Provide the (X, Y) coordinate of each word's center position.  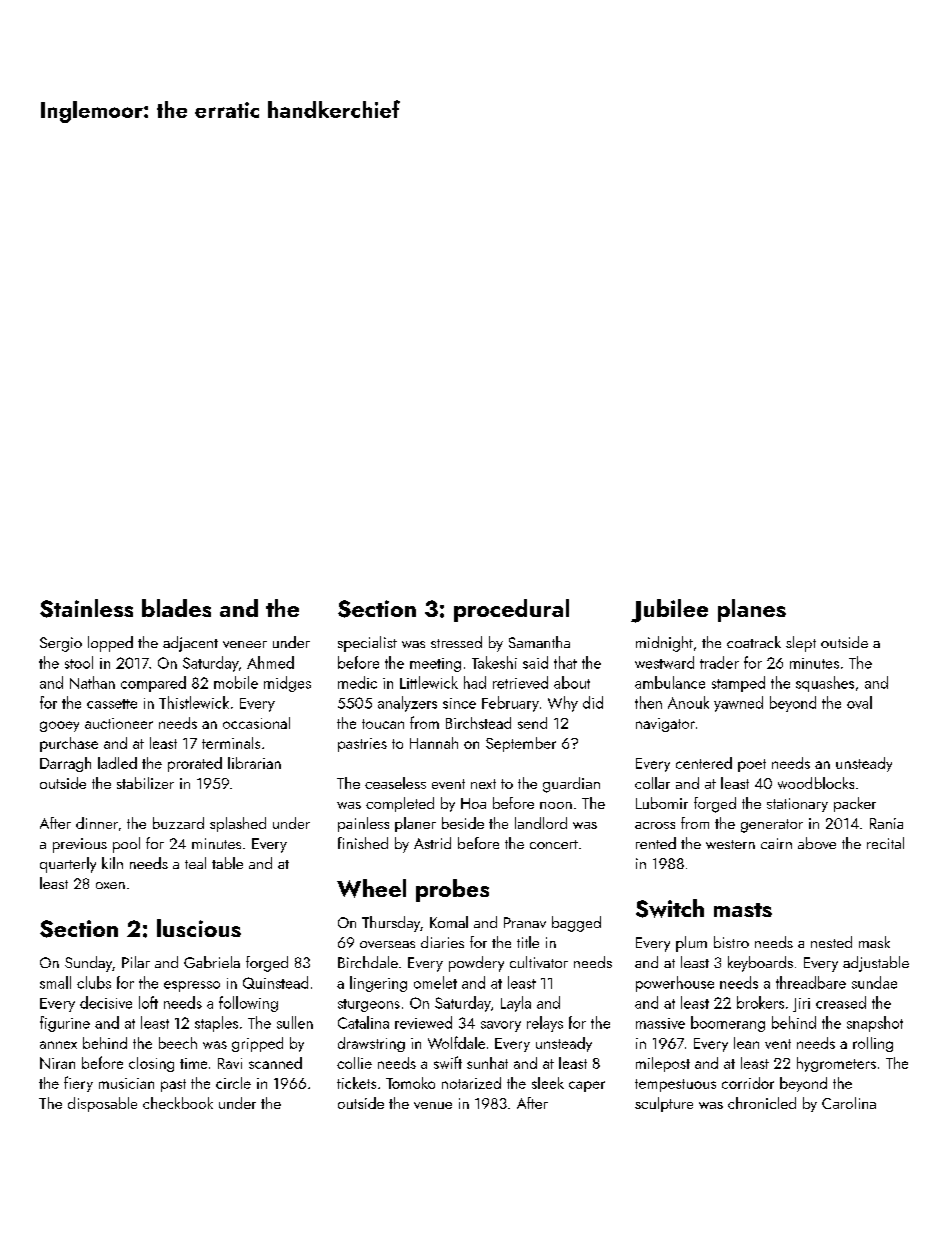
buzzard (178, 823)
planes (752, 610)
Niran (57, 1063)
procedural (511, 610)
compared (153, 684)
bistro (731, 942)
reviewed (423, 1022)
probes (452, 890)
